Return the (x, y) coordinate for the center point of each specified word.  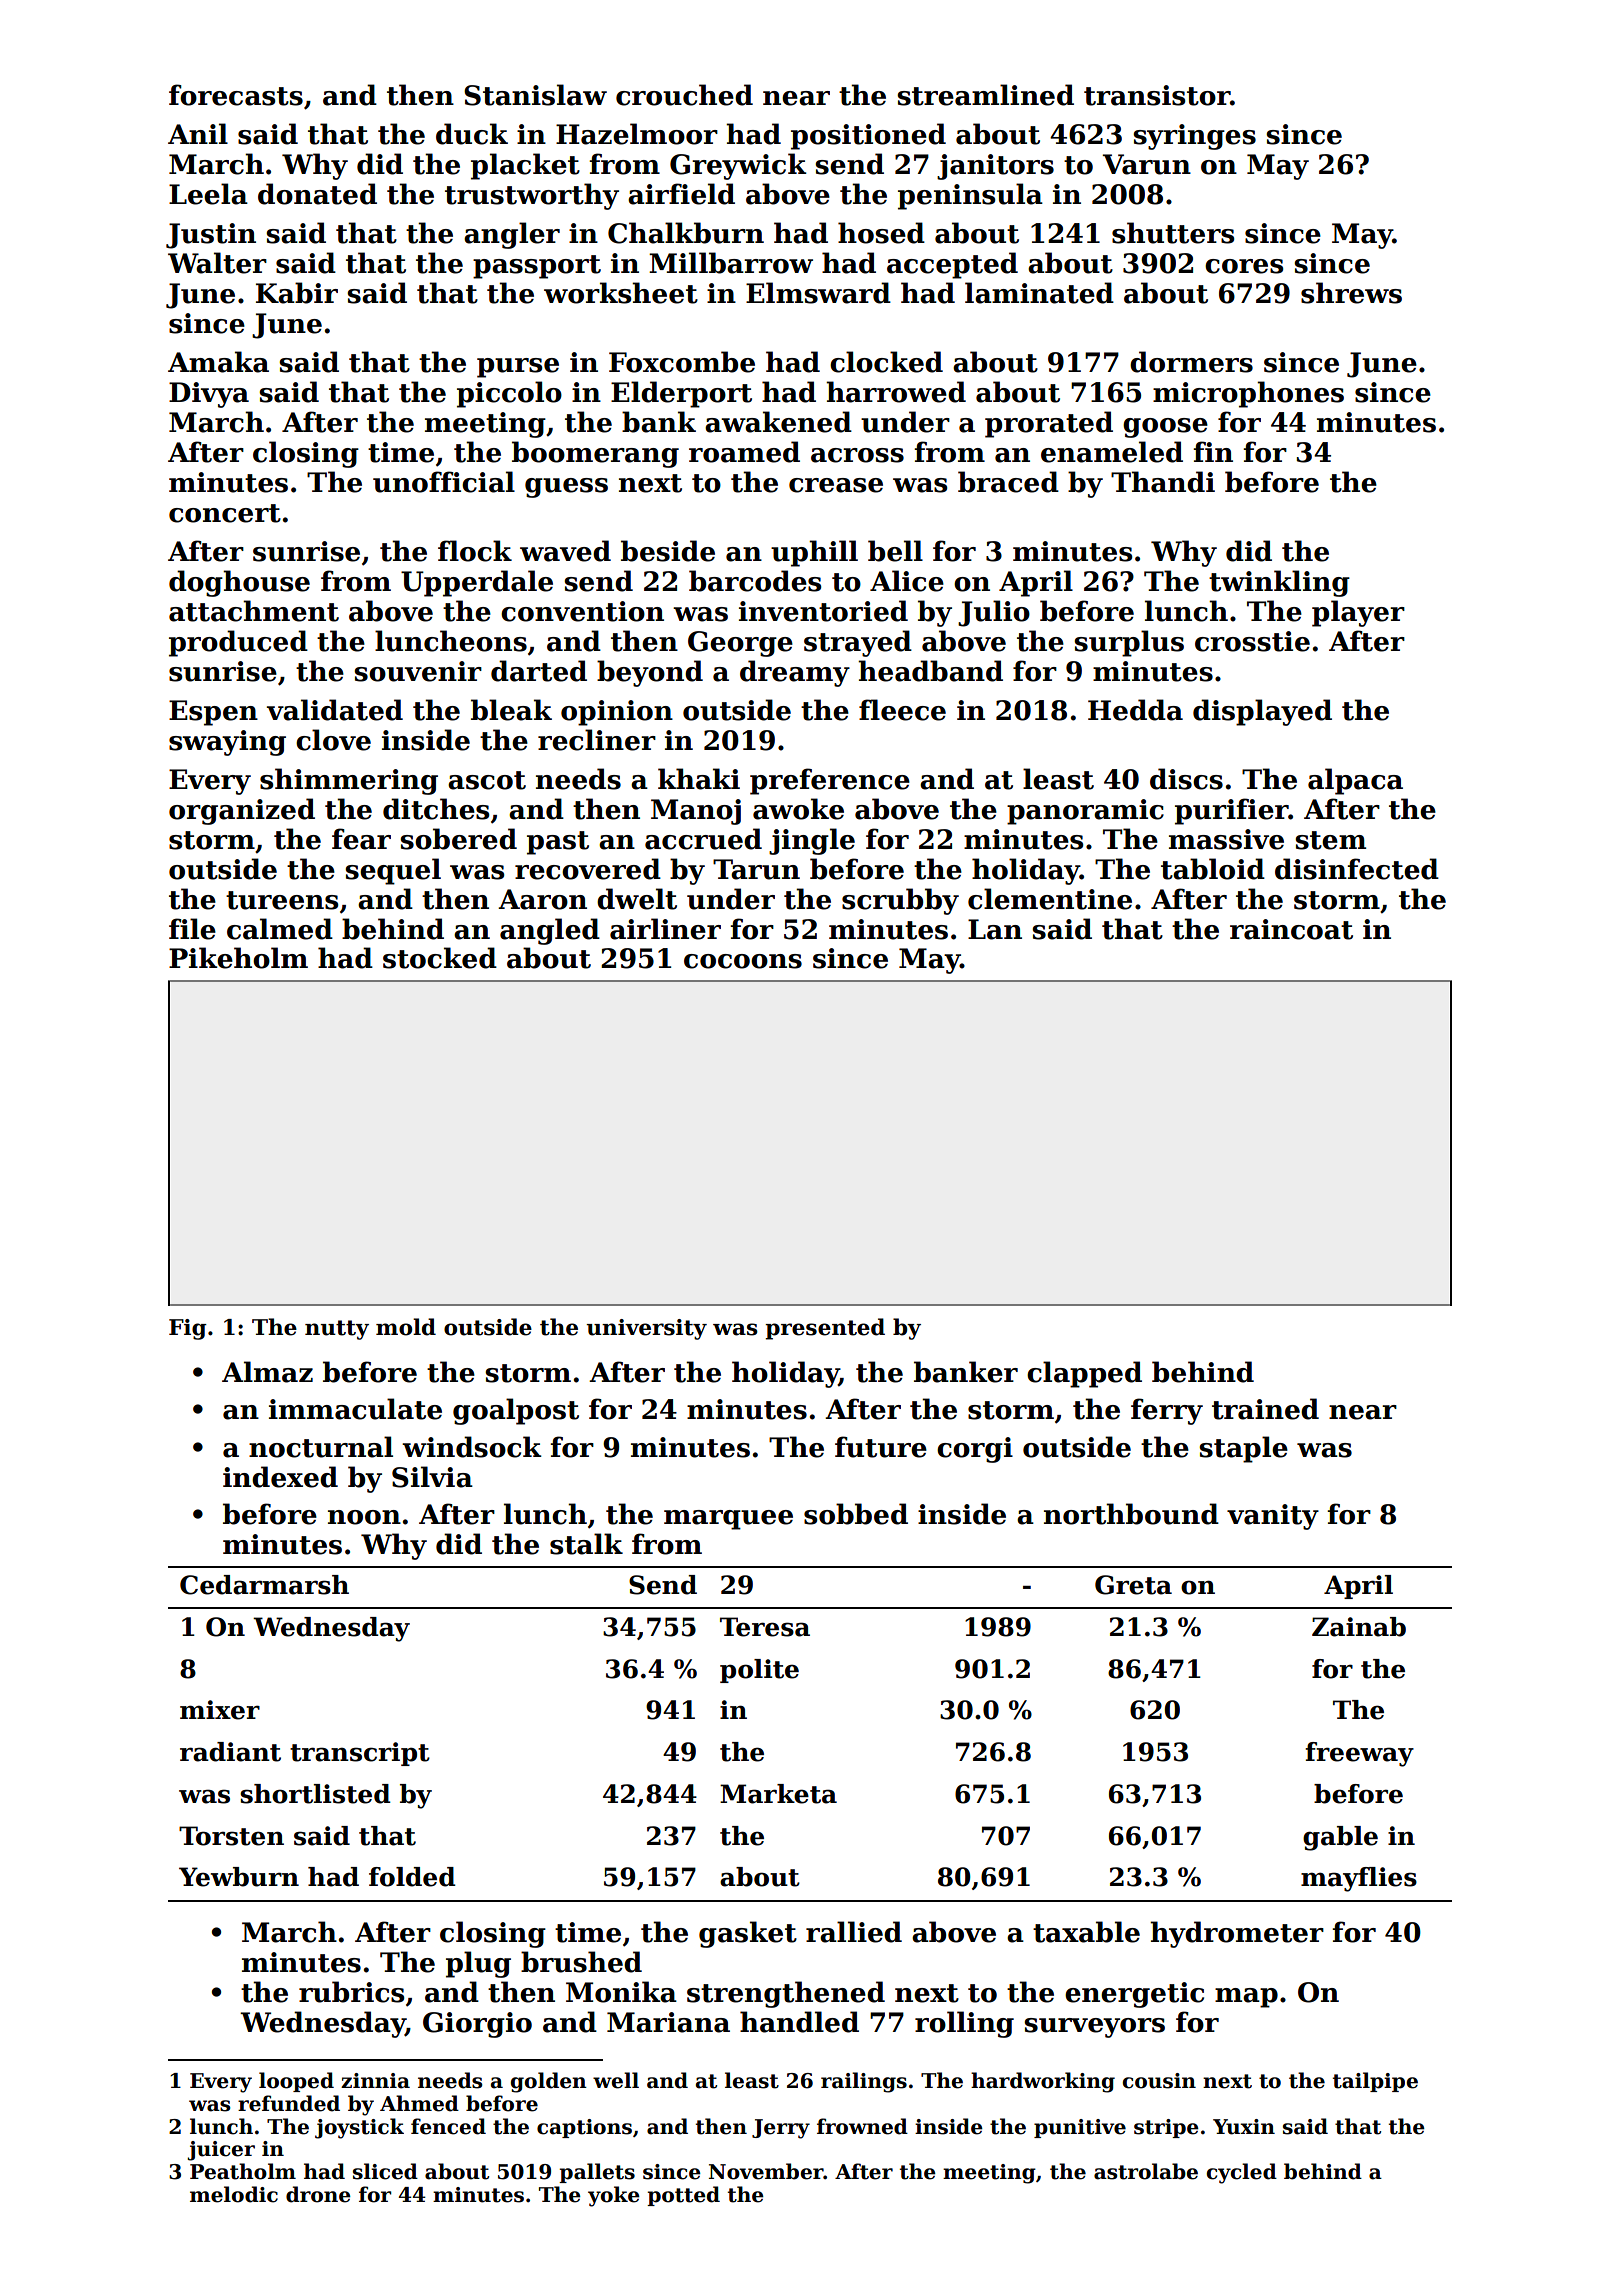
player (1358, 613)
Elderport (681, 394)
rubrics (351, 1992)
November (766, 2171)
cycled (1242, 2173)
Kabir (297, 293)
